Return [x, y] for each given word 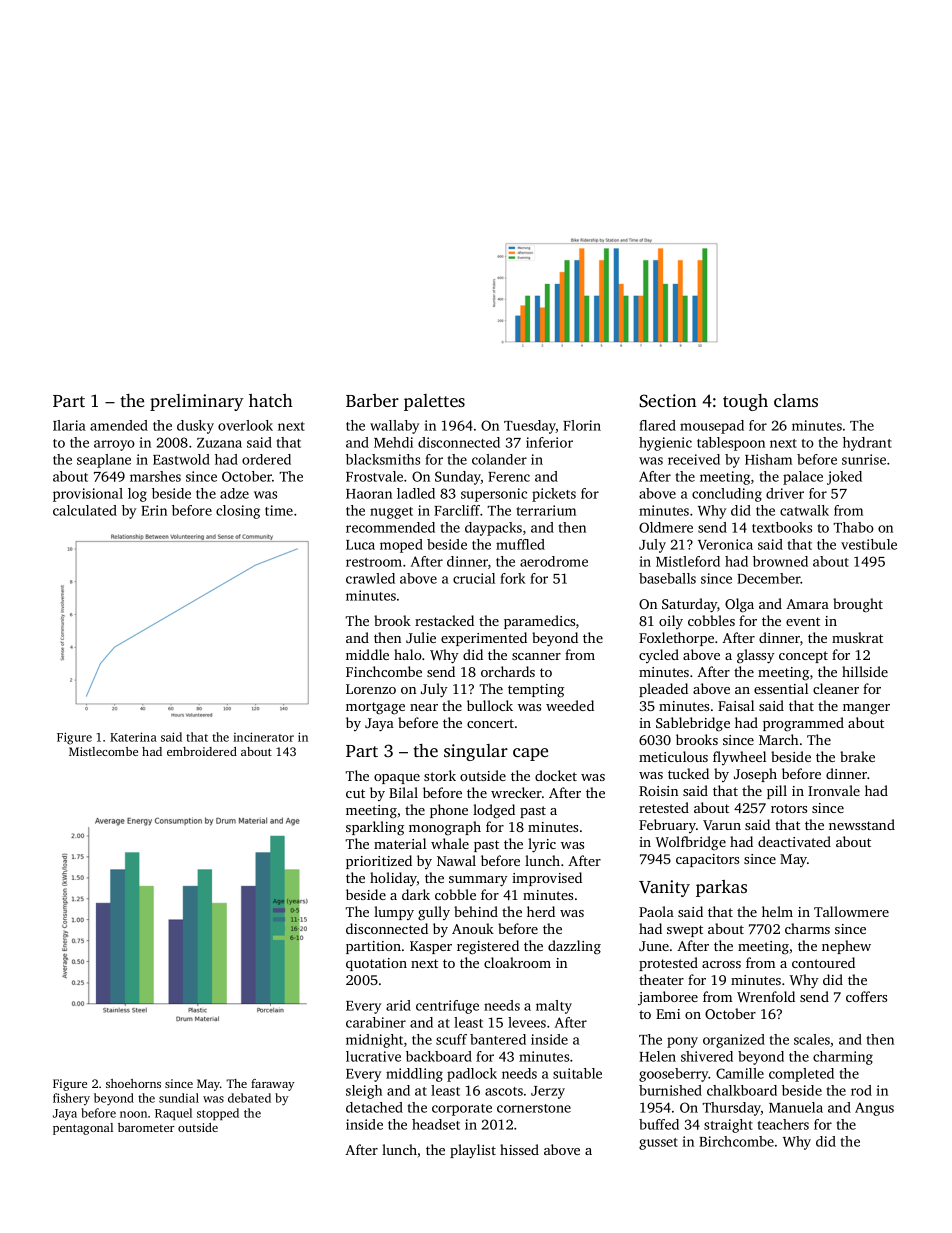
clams [796, 400]
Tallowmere [851, 911]
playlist [473, 1151]
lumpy [394, 913]
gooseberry [674, 1075]
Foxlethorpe [676, 639]
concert [490, 723]
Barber [372, 400]
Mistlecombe [103, 751]
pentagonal [83, 1129]
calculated [85, 510]
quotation [376, 964]
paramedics [539, 622]
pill [777, 792]
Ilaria [69, 425]
